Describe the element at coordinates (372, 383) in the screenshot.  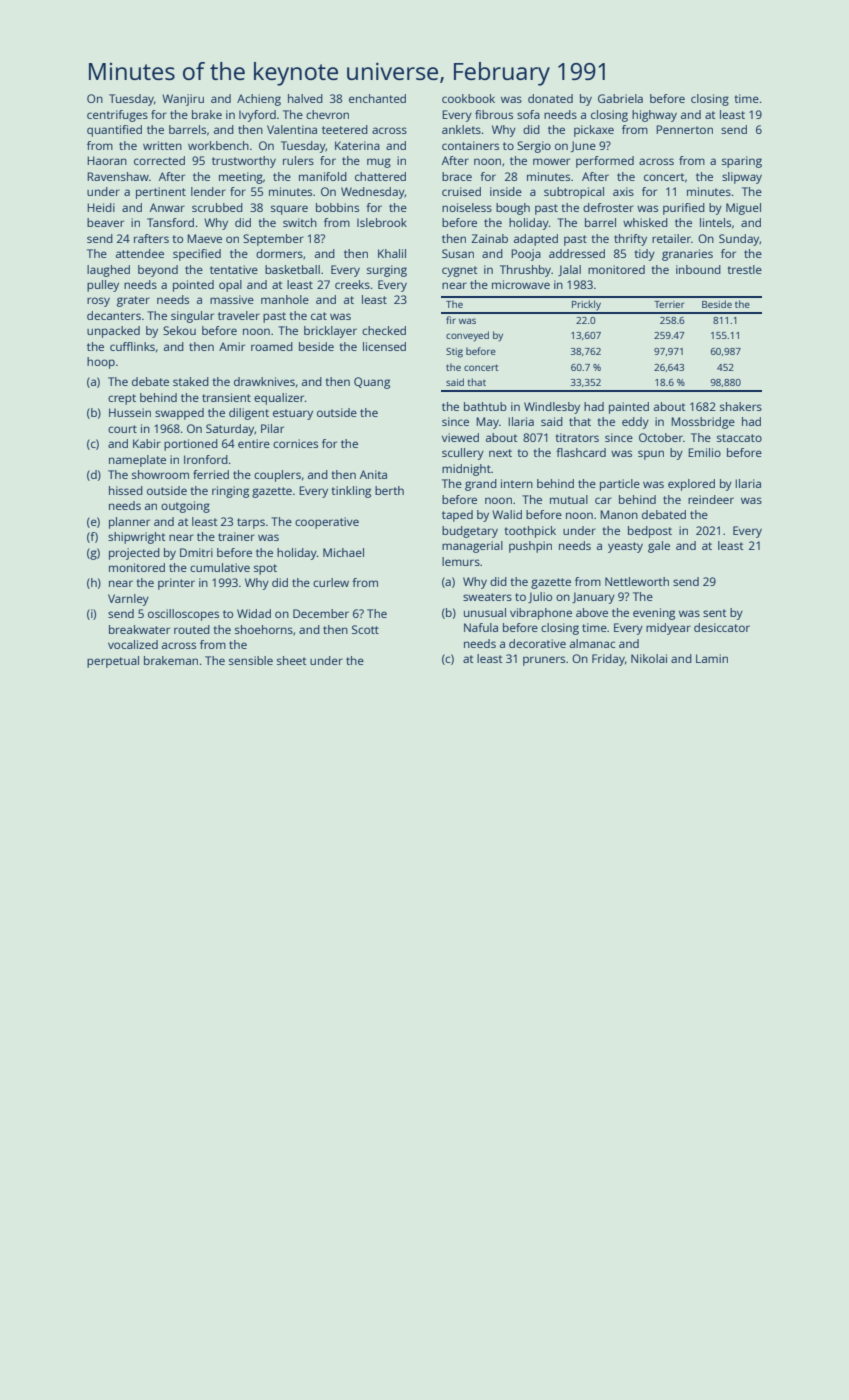
I see `Quang` at that location.
